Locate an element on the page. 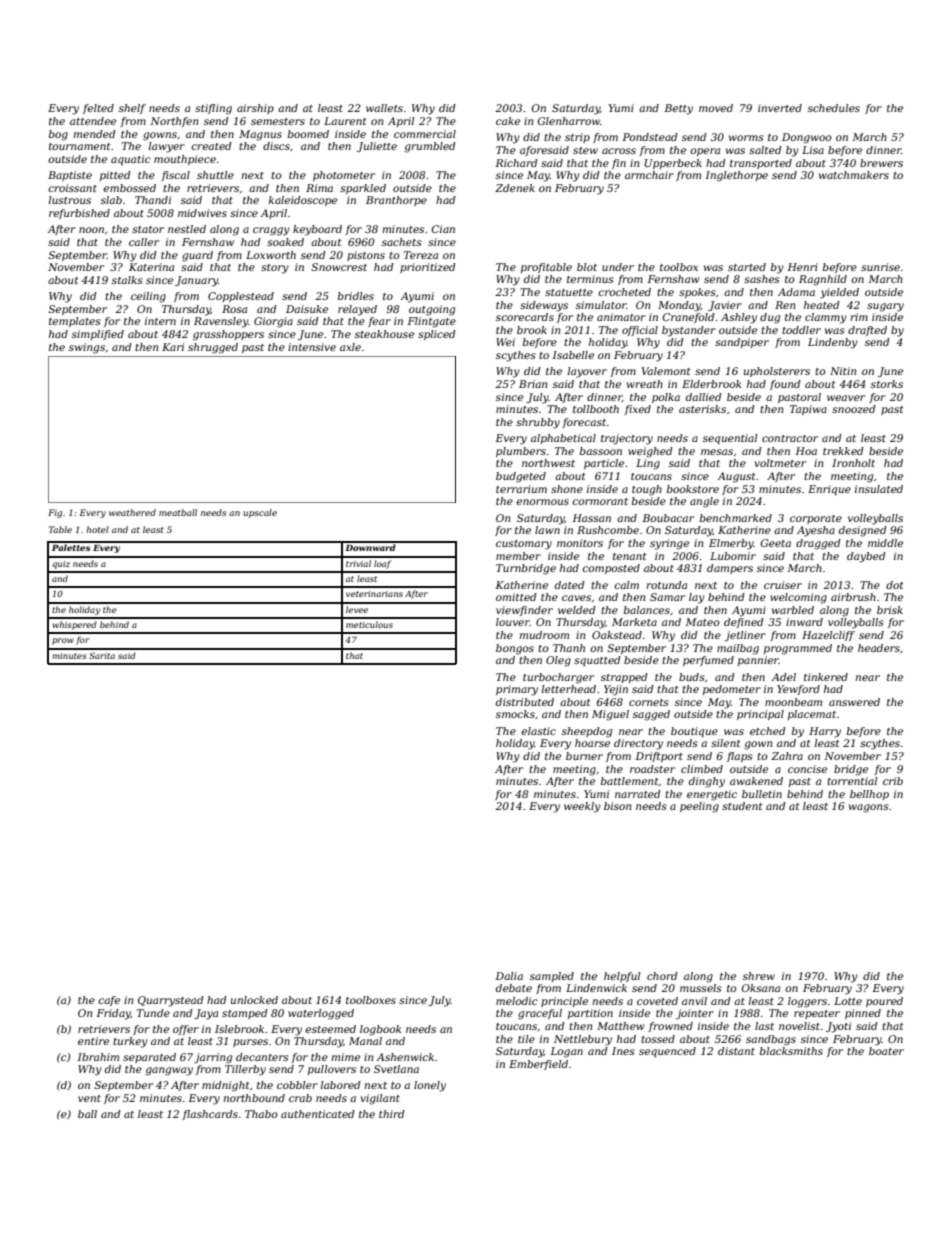  Dalia is located at coordinates (509, 976).
